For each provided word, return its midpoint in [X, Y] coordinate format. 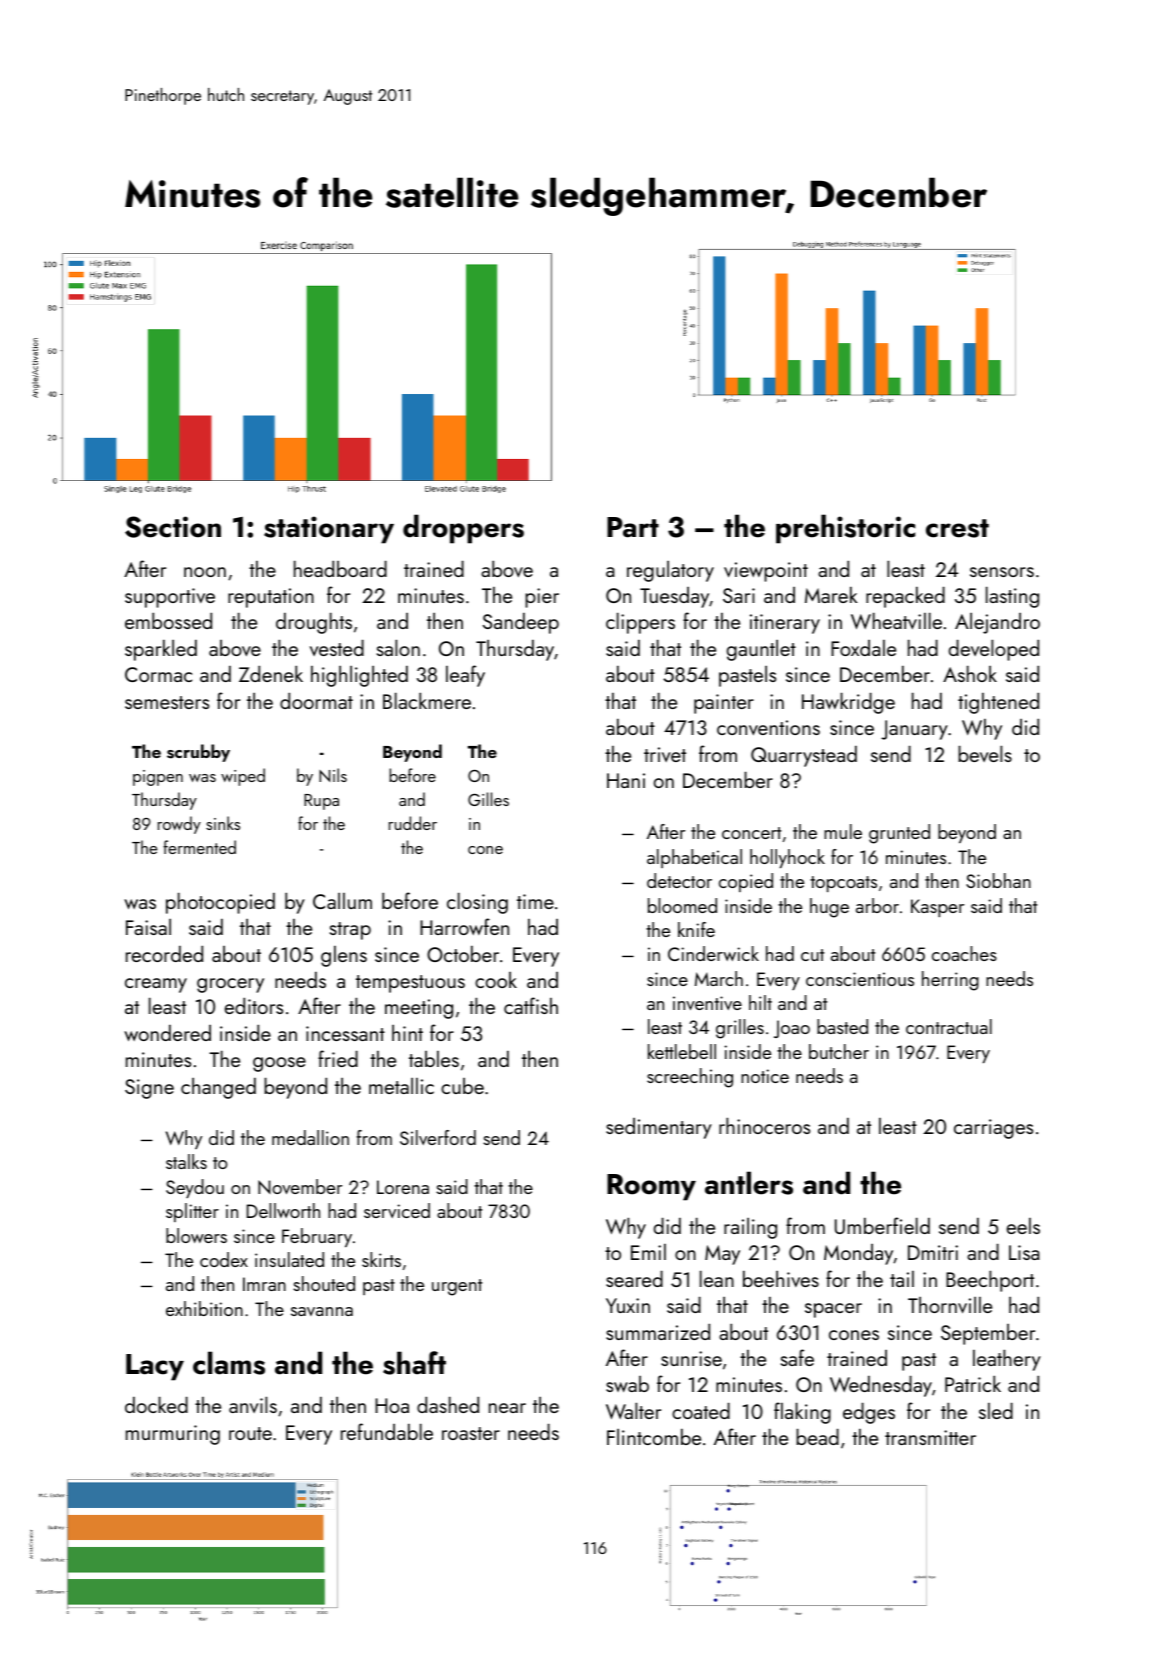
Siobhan [998, 880]
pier [542, 598]
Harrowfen [464, 926]
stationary [329, 530]
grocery [230, 985]
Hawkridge [848, 703]
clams [229, 1363]
